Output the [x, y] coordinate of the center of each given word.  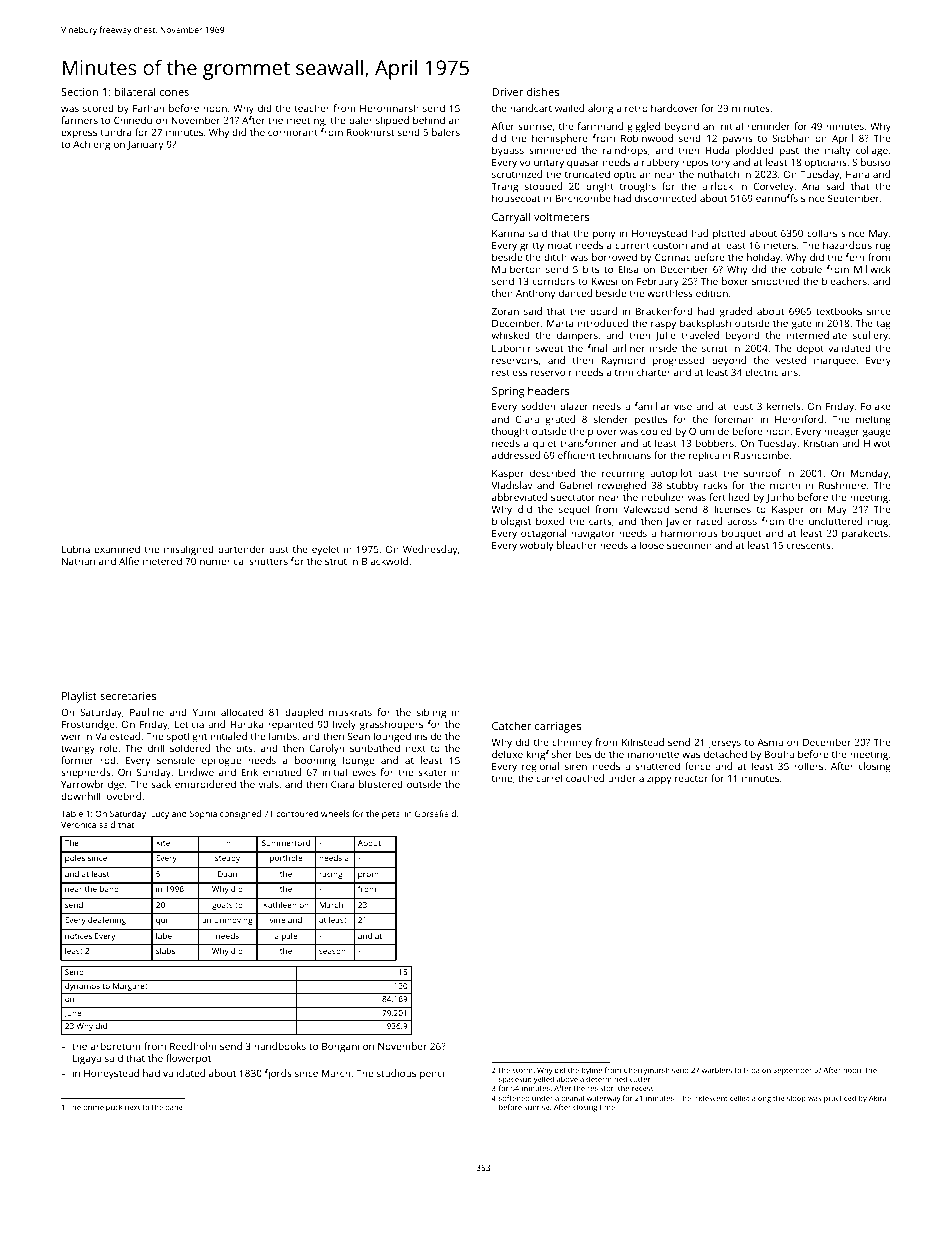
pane [174, 1109]
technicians [624, 455]
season [332, 951]
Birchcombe [583, 198]
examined [117, 549]
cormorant [293, 132]
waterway [604, 1099]
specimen [689, 546]
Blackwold [385, 561]
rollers [808, 766]
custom [670, 246]
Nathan [78, 561]
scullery [870, 336]
